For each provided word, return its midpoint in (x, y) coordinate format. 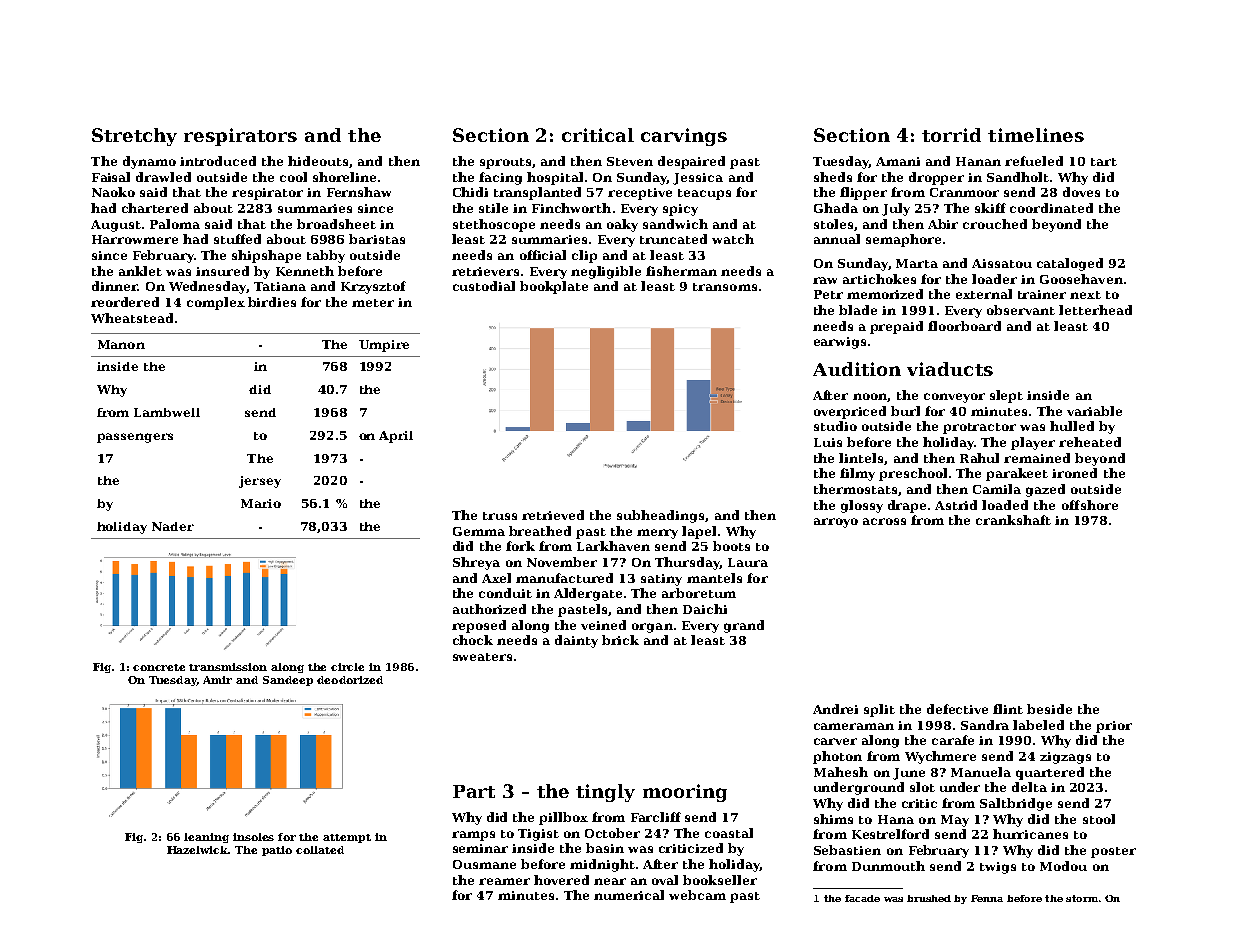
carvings (684, 137)
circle (347, 667)
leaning (206, 838)
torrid (951, 135)
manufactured (564, 578)
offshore (1090, 505)
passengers (135, 438)
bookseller (720, 880)
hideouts (318, 161)
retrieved (553, 515)
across (884, 521)
